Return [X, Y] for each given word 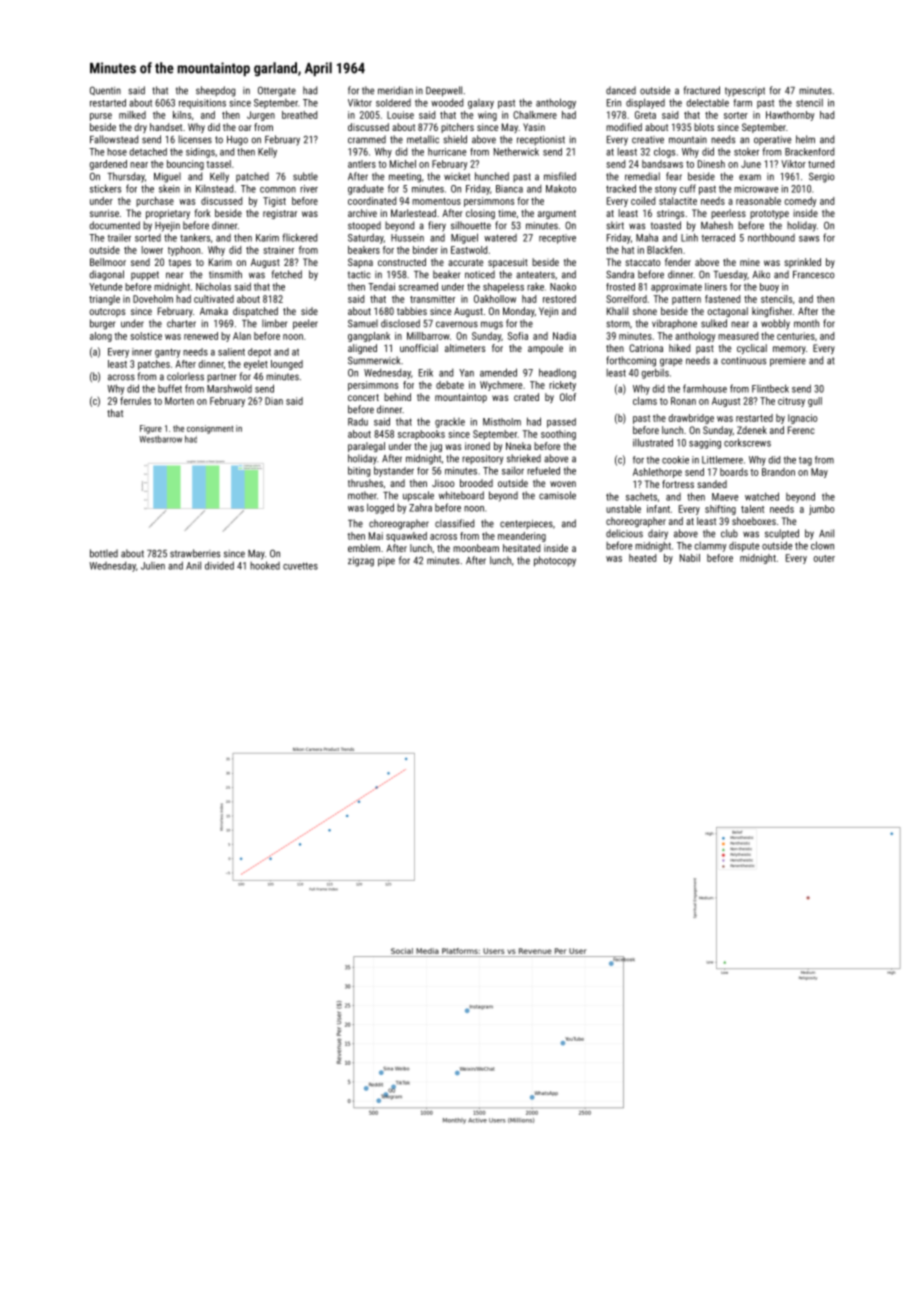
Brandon [778, 472]
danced [621, 90]
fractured [702, 90]
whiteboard [461, 495]
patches [154, 365]
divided [219, 565]
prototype [769, 214]
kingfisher [772, 312]
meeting [405, 178]
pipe [386, 562]
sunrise [104, 213]
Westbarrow [160, 439]
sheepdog [216, 91]
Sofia [518, 336]
